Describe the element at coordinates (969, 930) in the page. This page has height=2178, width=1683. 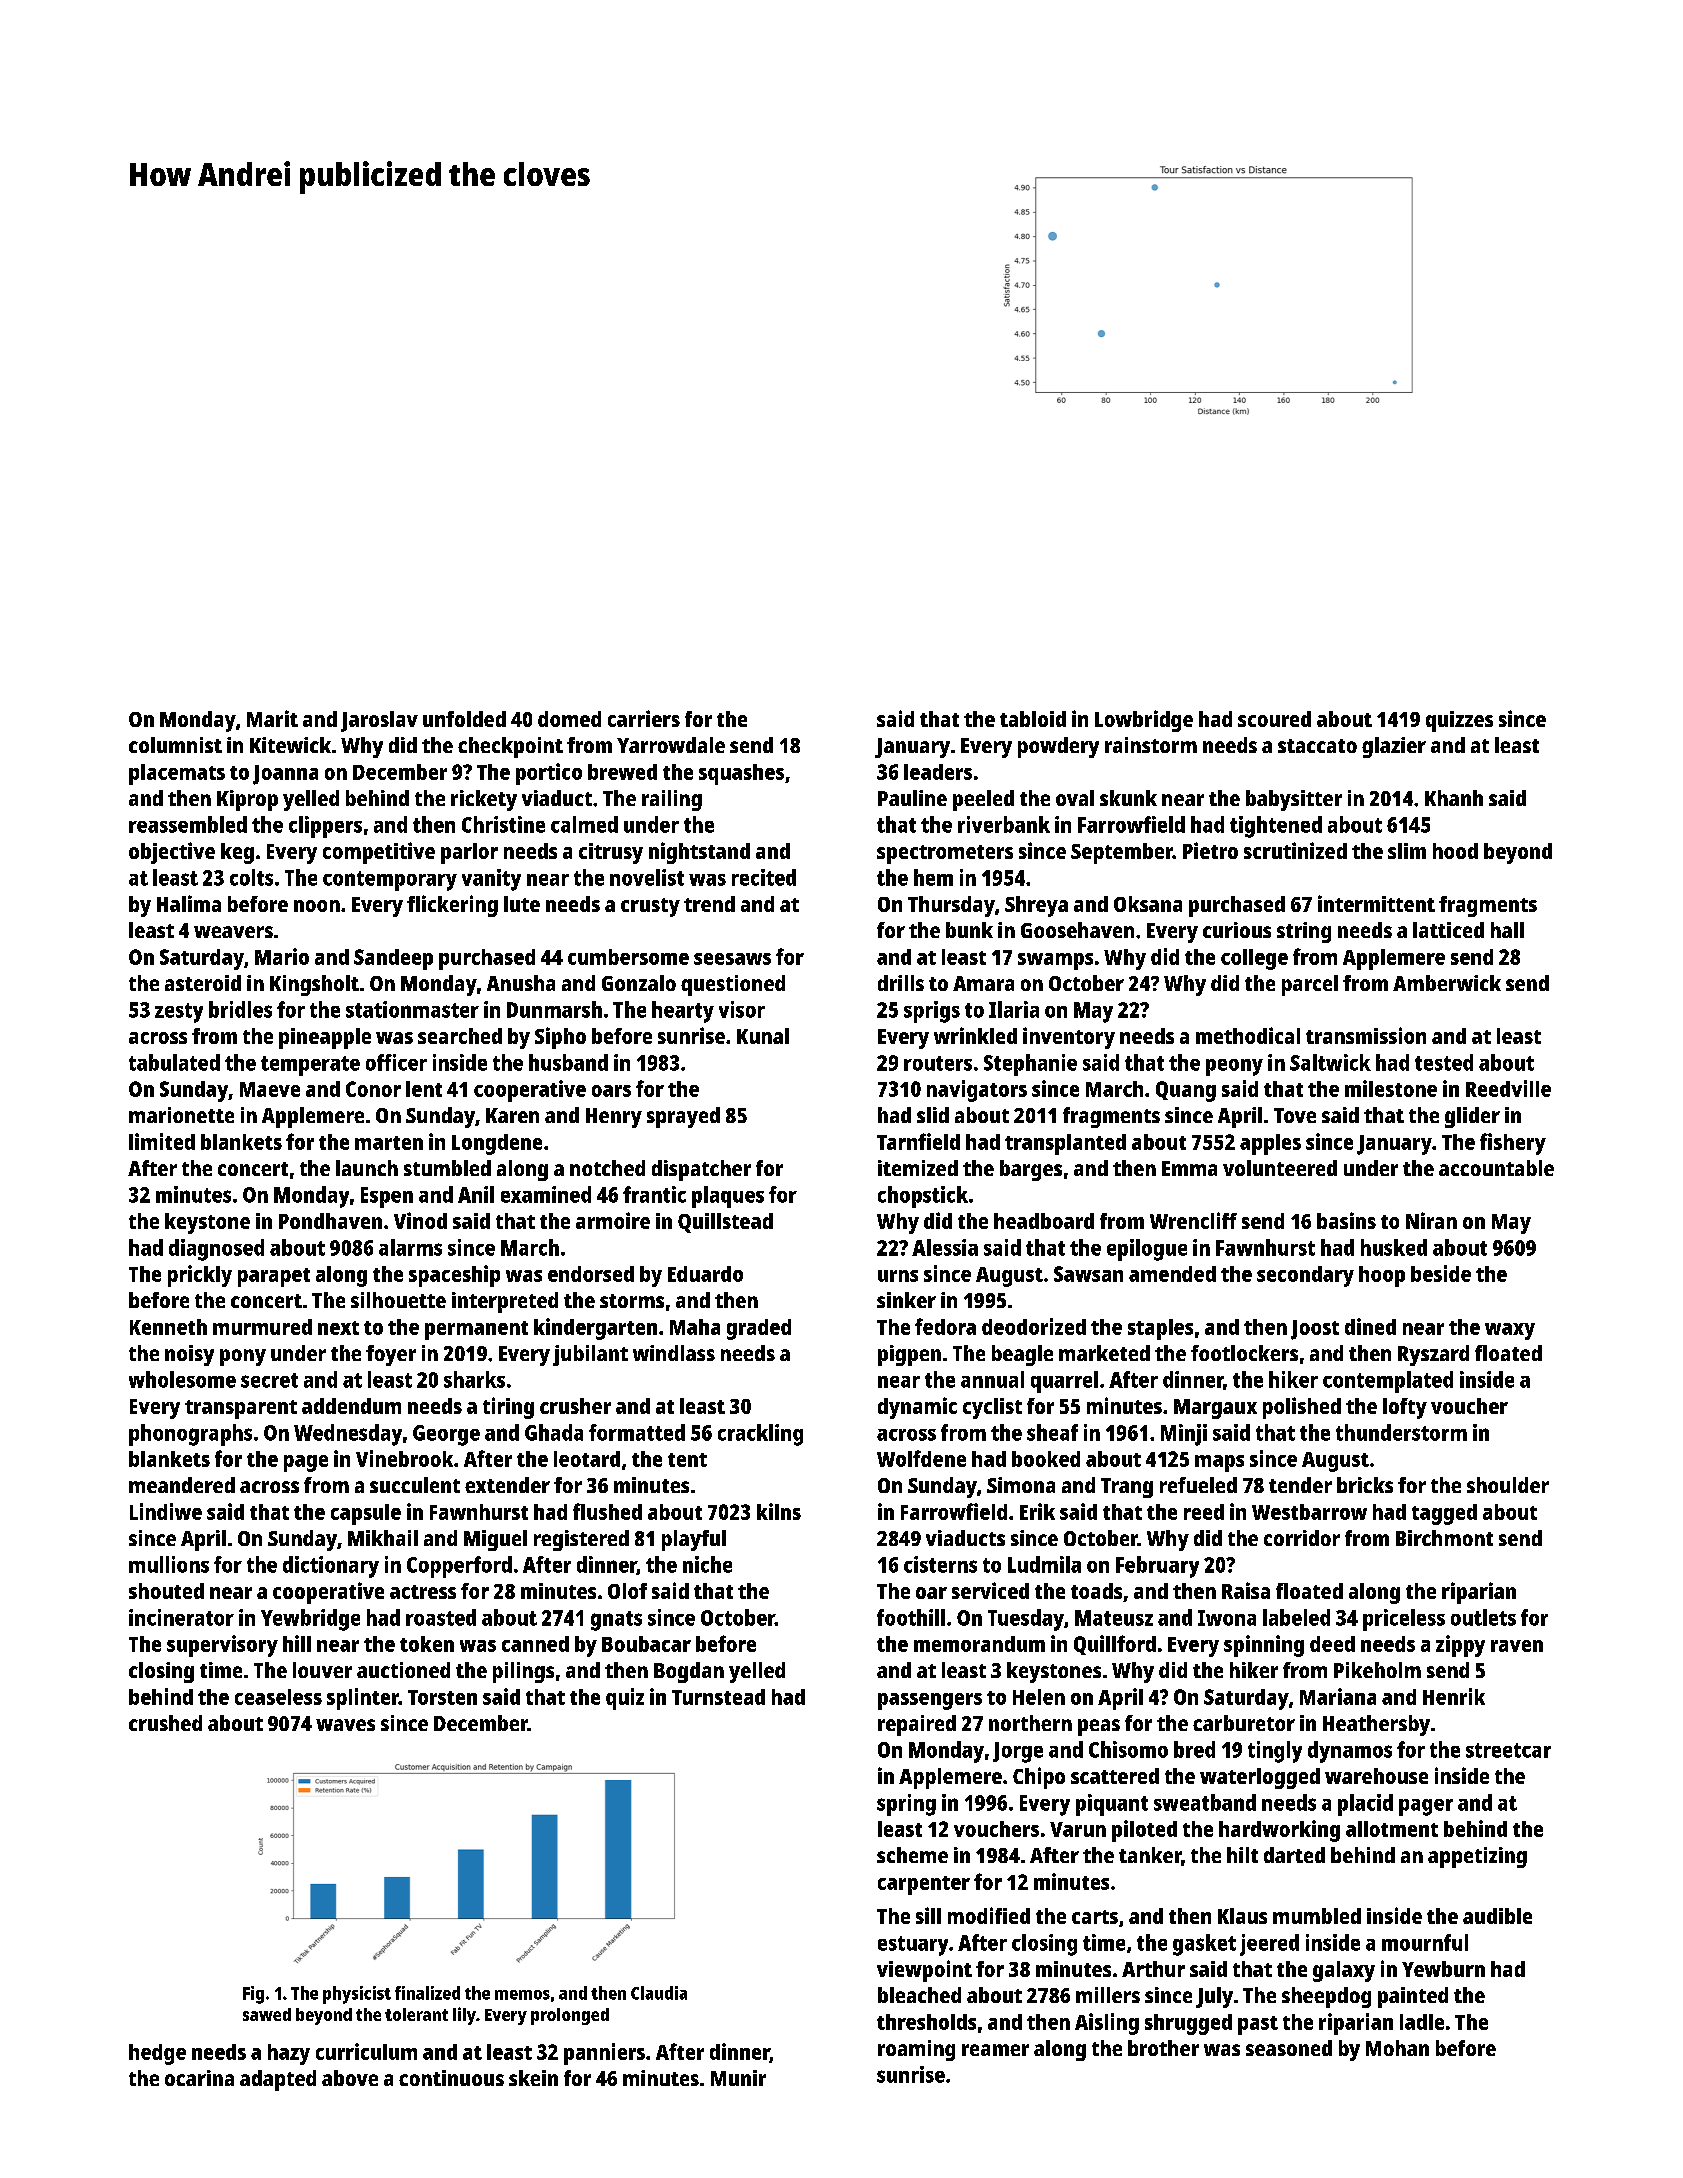
I see `bunk` at that location.
